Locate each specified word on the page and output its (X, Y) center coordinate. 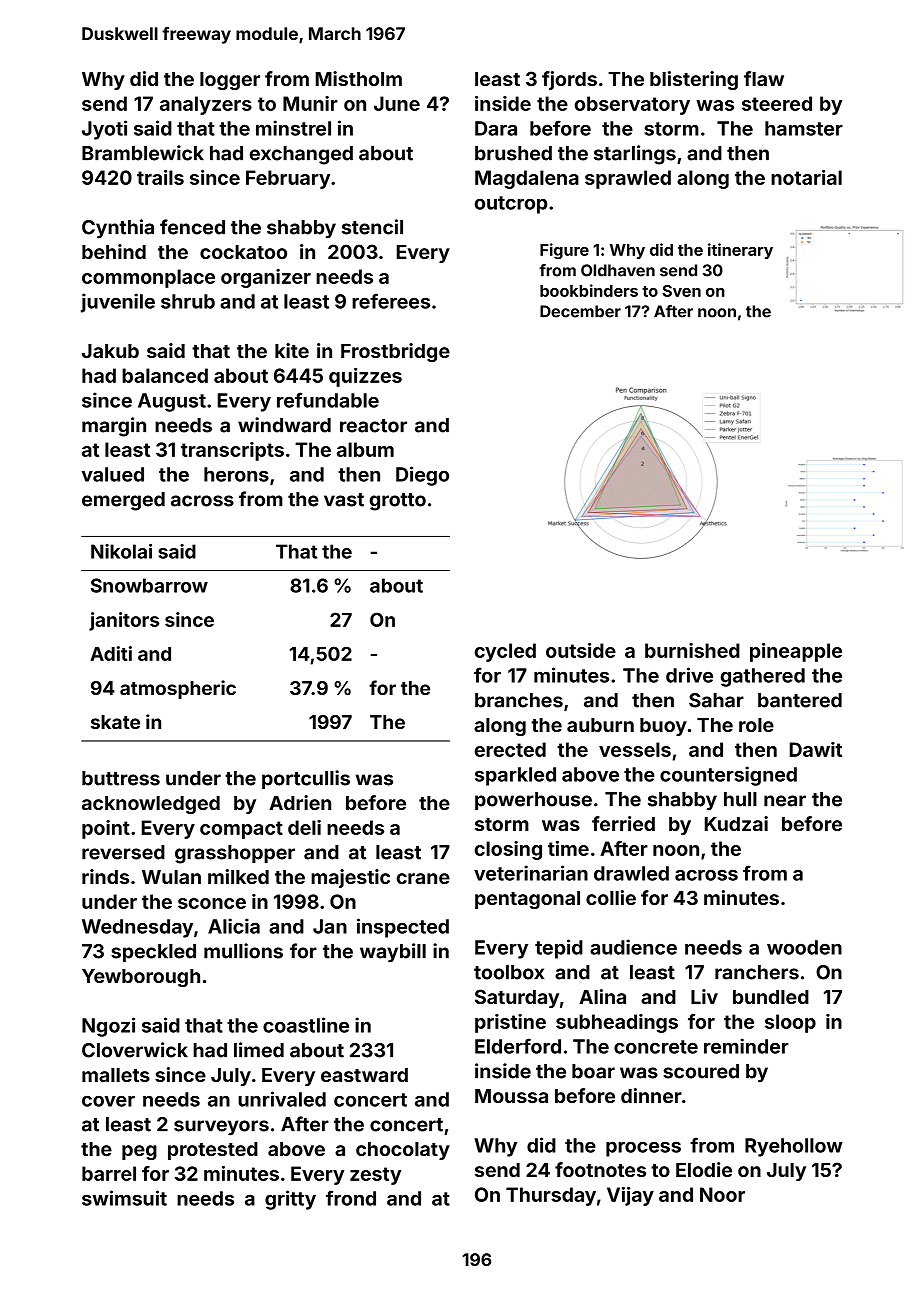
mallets (116, 1075)
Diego (422, 476)
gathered (763, 677)
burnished (692, 650)
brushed (513, 153)
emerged (123, 501)
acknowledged (151, 805)
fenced (192, 227)
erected (510, 749)
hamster (804, 128)
